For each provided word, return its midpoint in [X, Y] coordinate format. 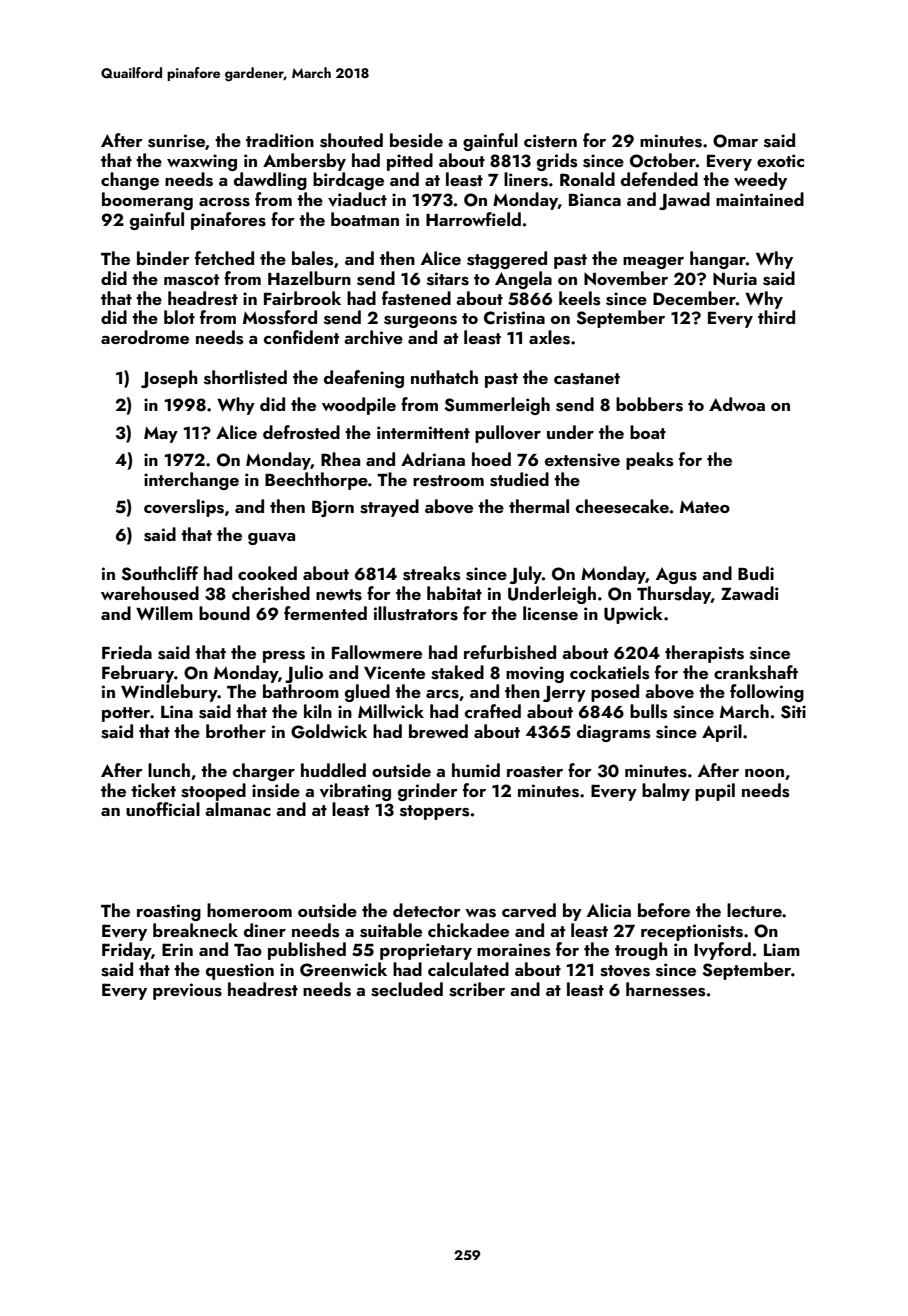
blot [179, 317]
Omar [735, 141]
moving [535, 674]
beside [416, 140]
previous [187, 991]
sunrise [176, 141]
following [767, 693]
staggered [507, 260]
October [663, 160]
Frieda [127, 652]
